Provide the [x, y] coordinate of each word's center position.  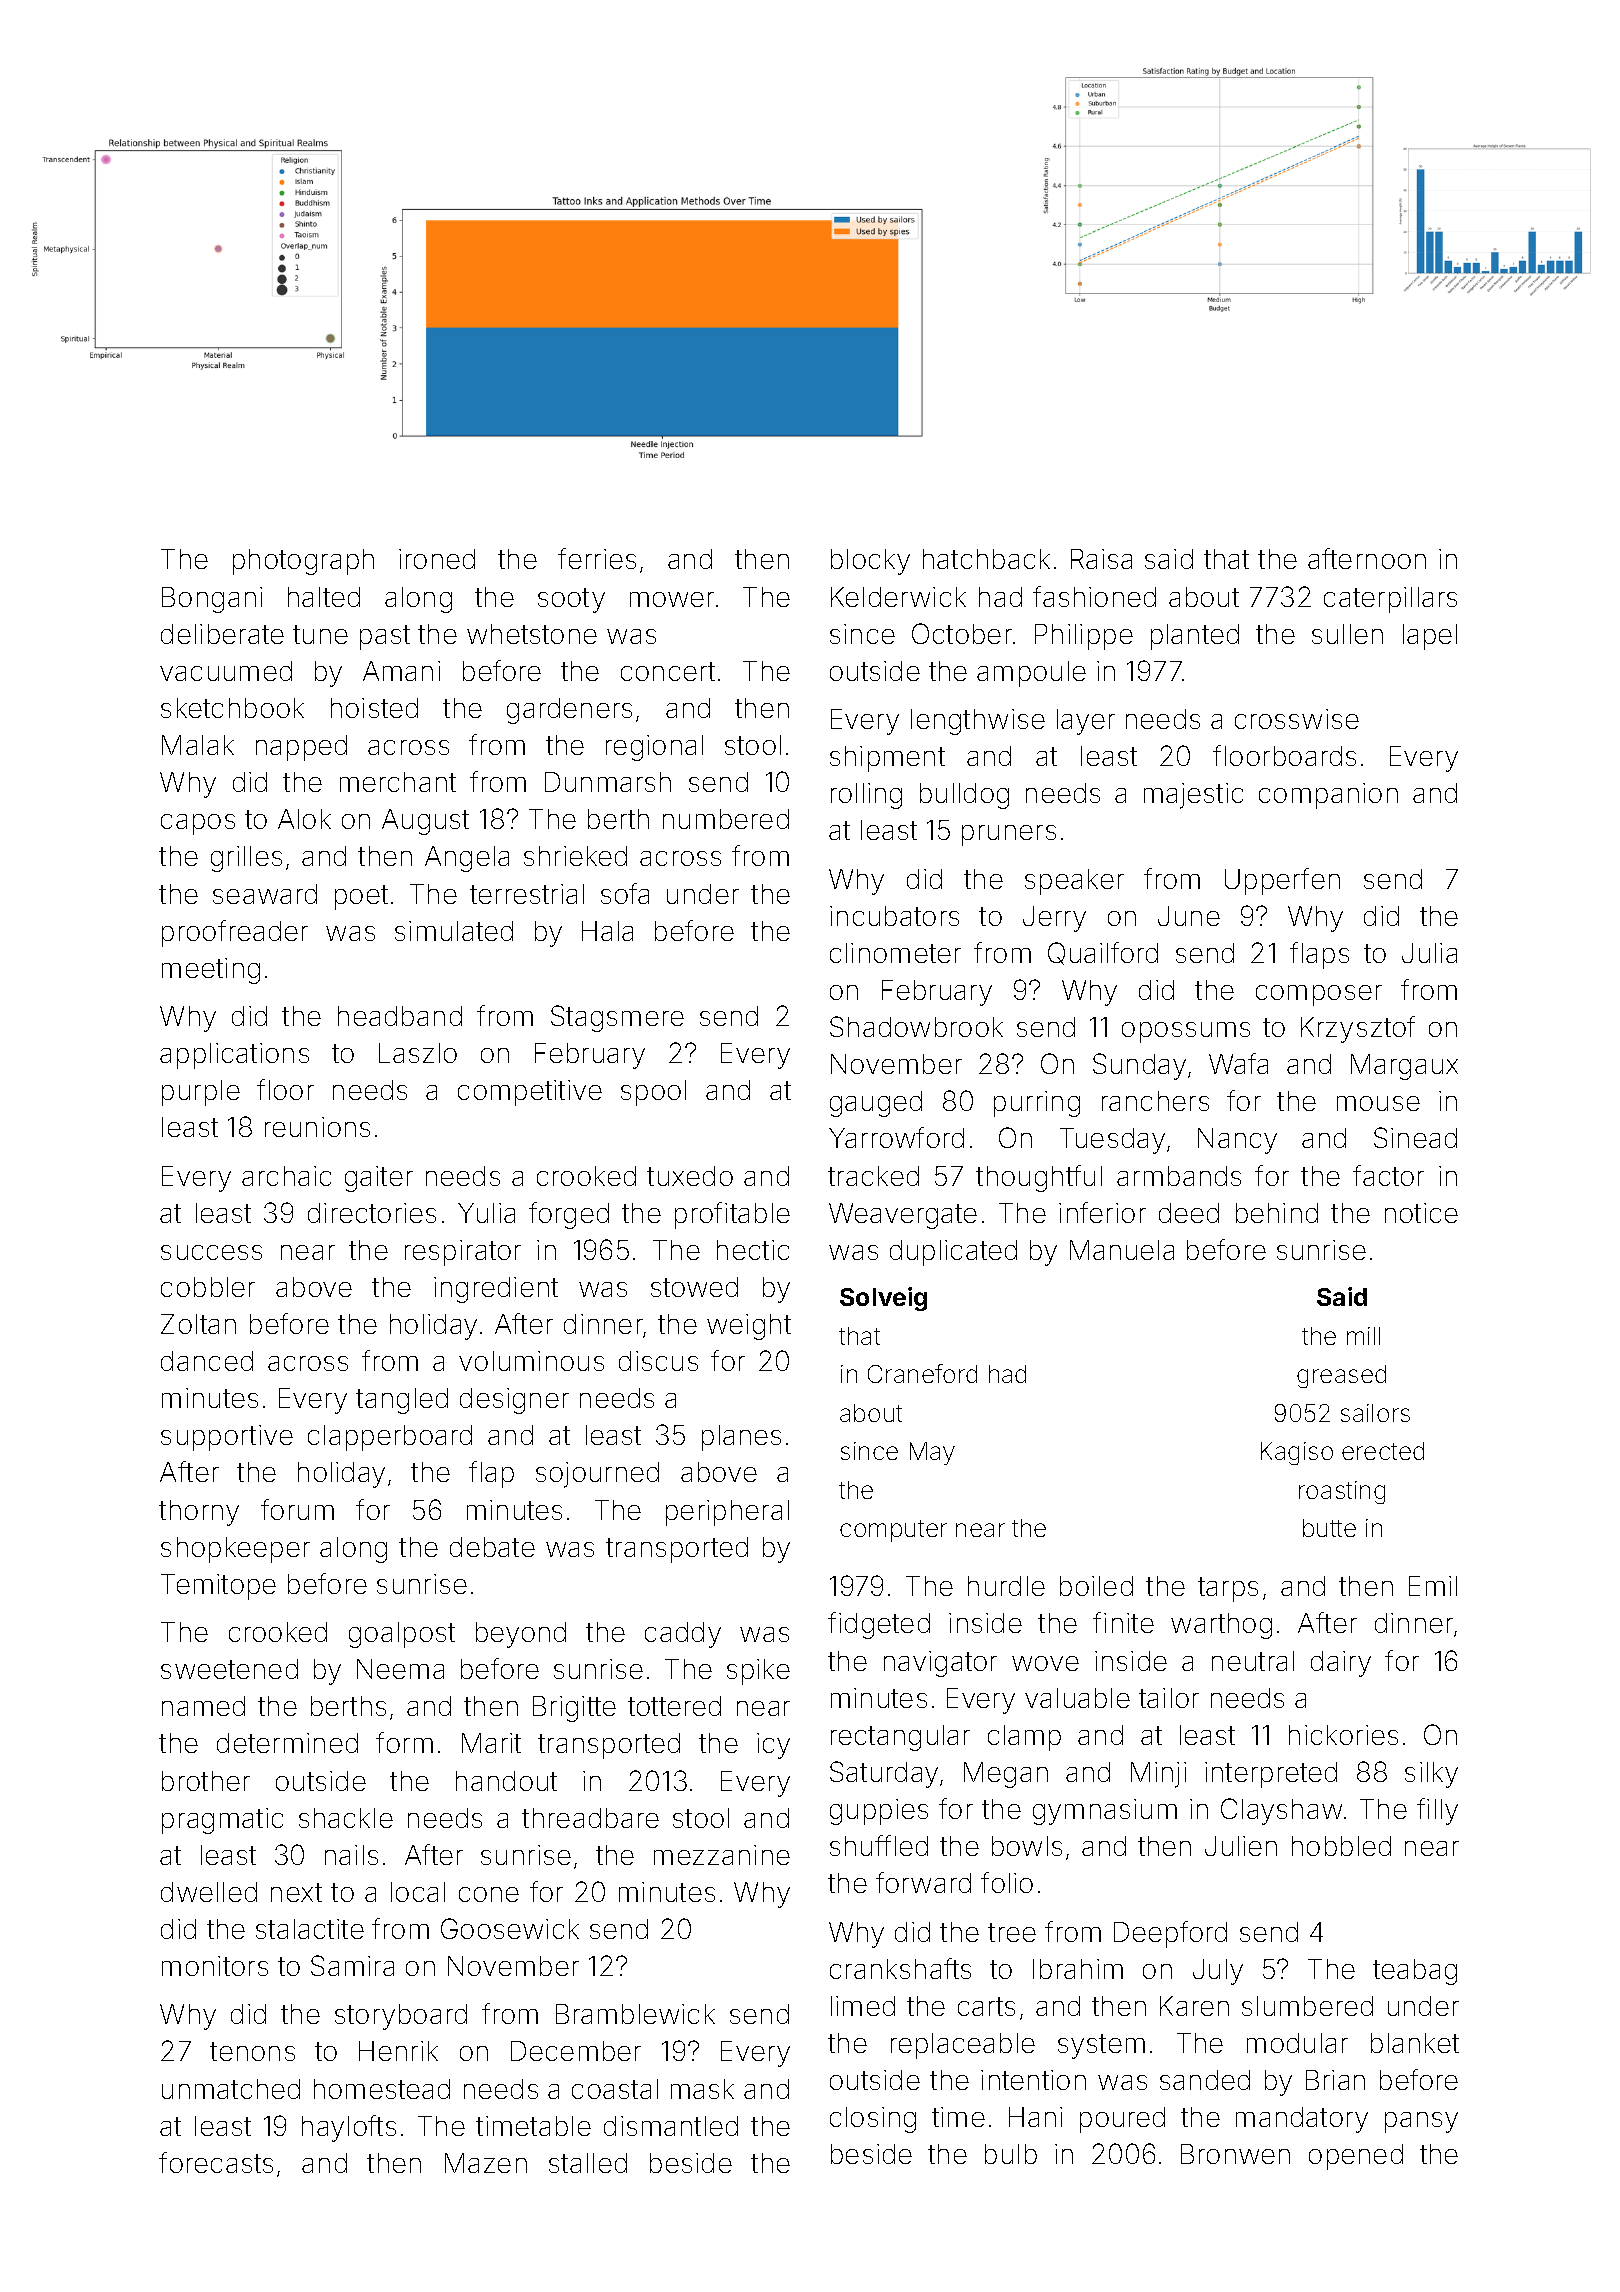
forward [923, 1882]
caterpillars [1390, 600]
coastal [615, 2089]
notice [1421, 1213]
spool [653, 1093]
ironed [437, 559]
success [211, 1252]
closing [873, 2120]
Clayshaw [1281, 1811]
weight [749, 1327]
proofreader [235, 933]
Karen [1194, 2006]
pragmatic [222, 1821]
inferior [1102, 1212]
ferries [597, 558]
